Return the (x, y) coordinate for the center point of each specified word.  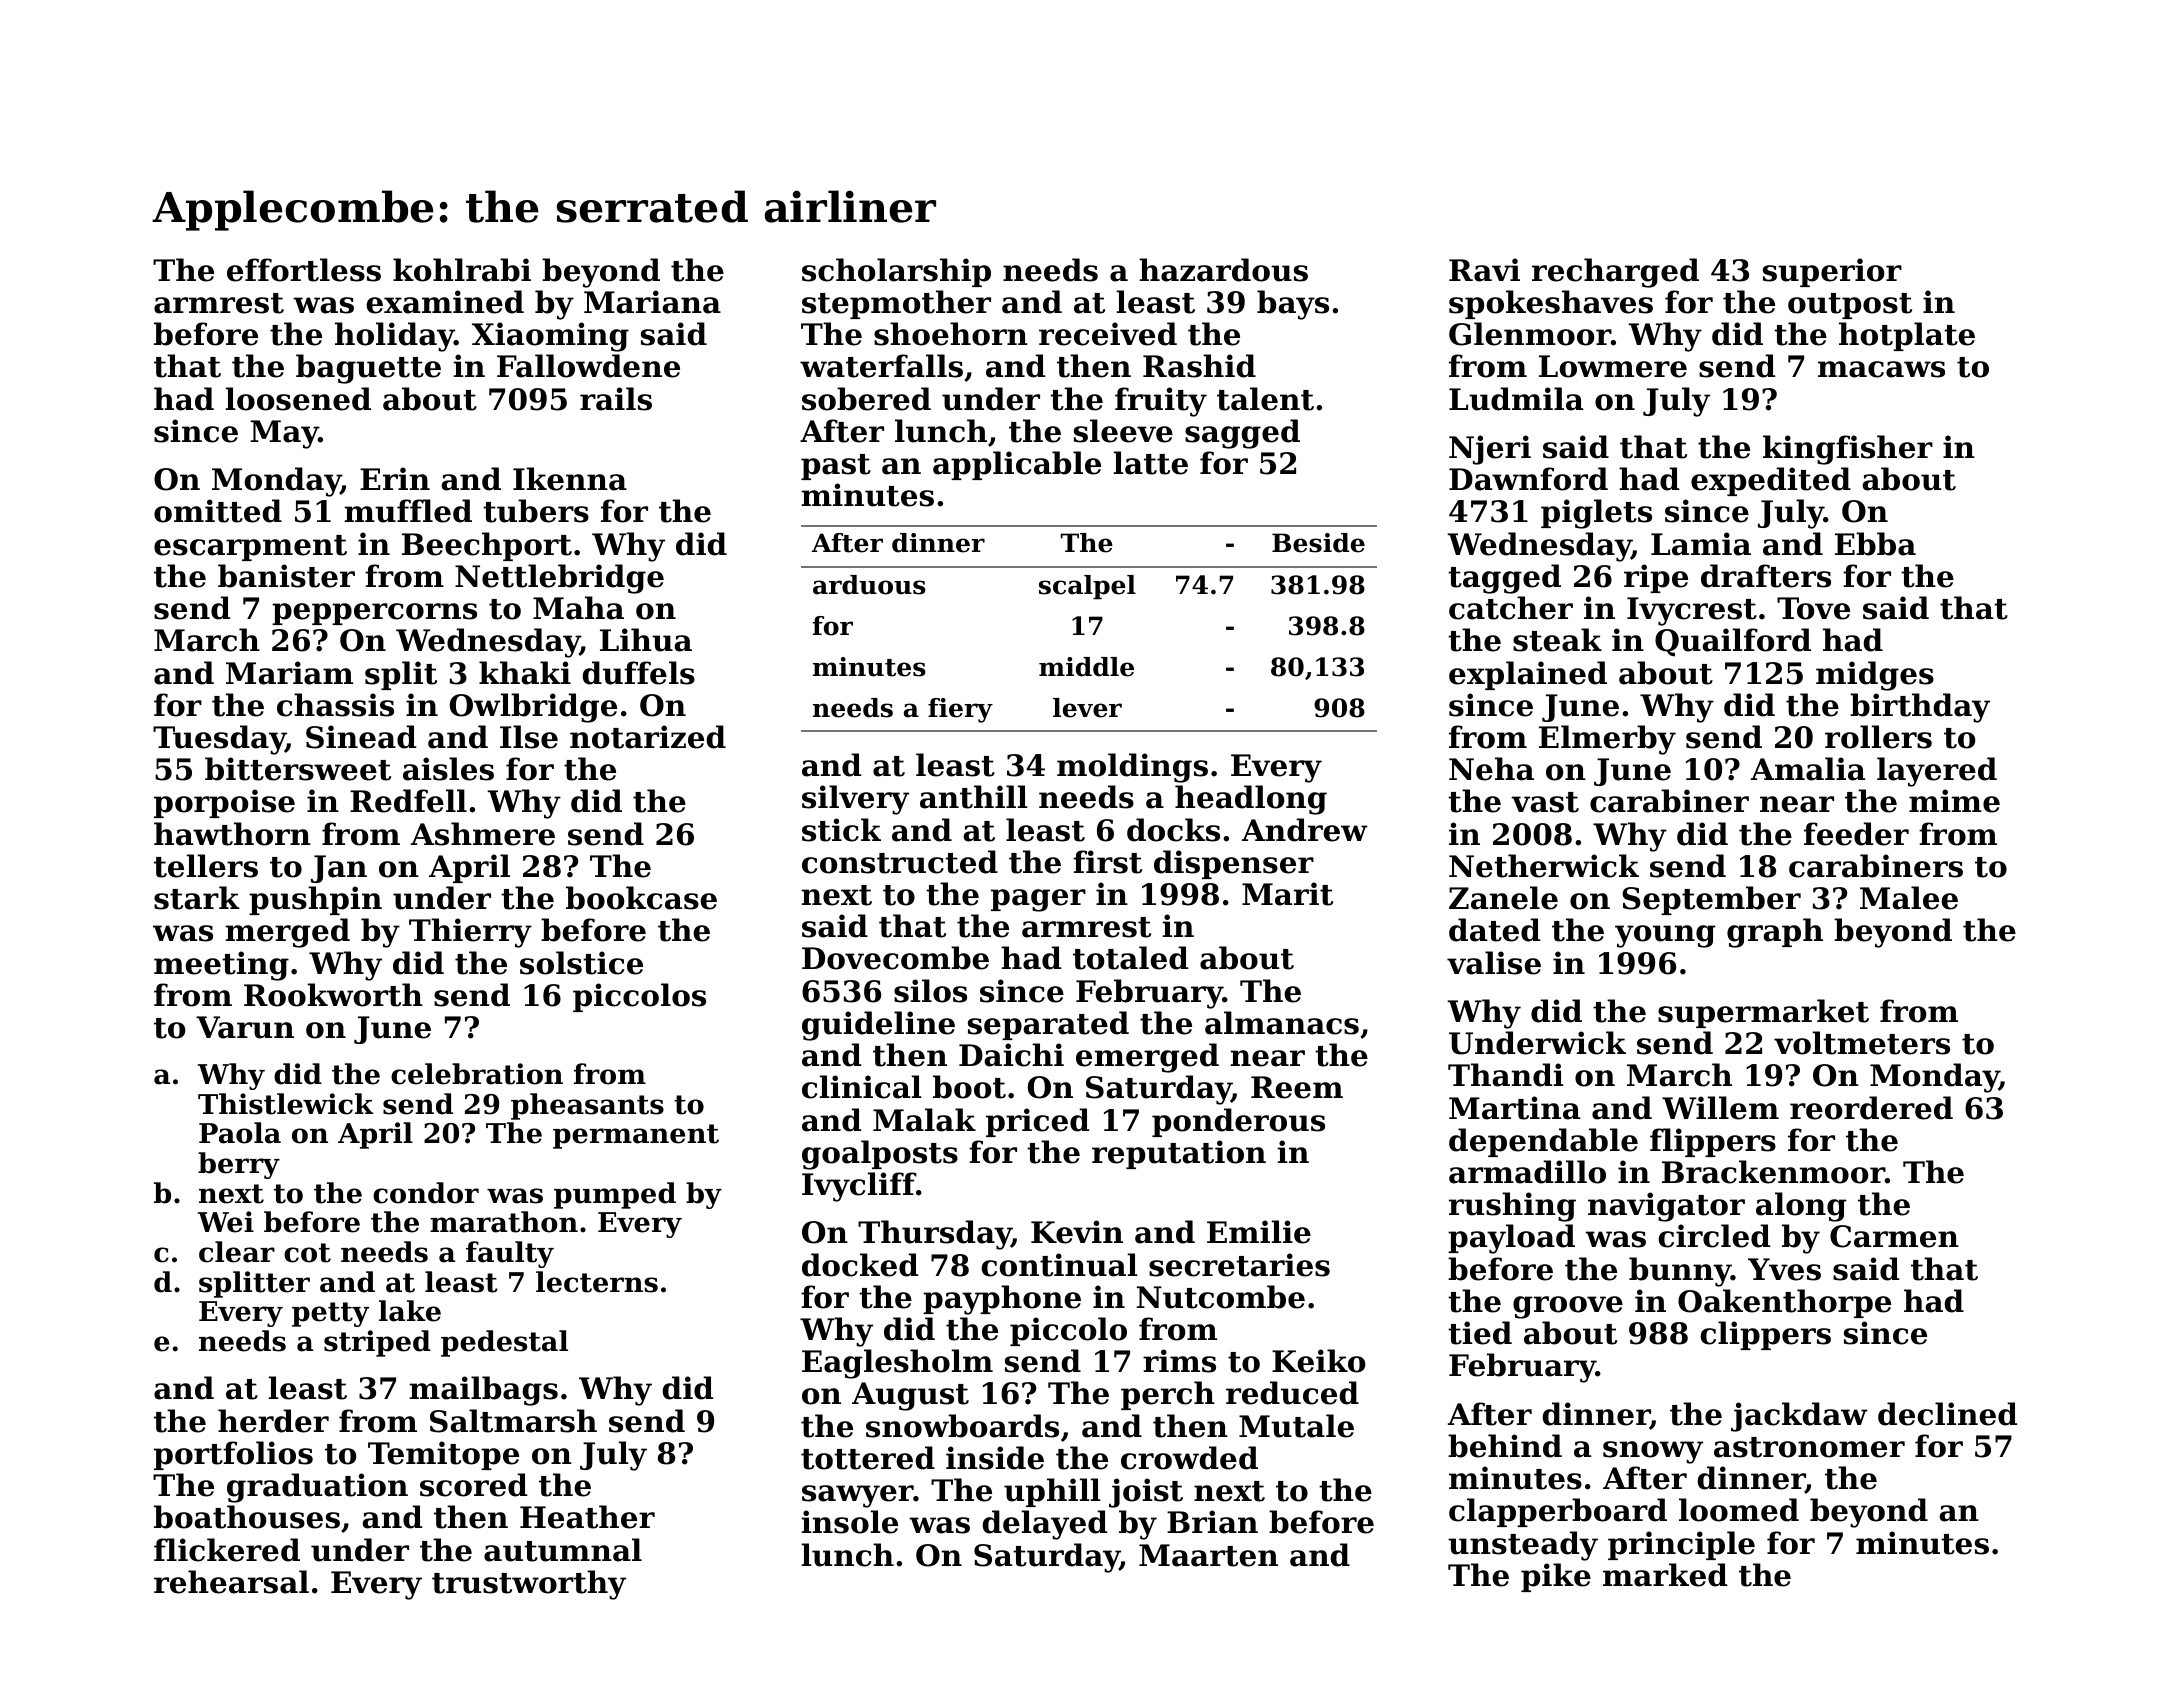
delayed (1044, 1525)
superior (1832, 272)
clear (237, 1252)
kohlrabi (462, 270)
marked (1665, 1575)
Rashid (1199, 366)
